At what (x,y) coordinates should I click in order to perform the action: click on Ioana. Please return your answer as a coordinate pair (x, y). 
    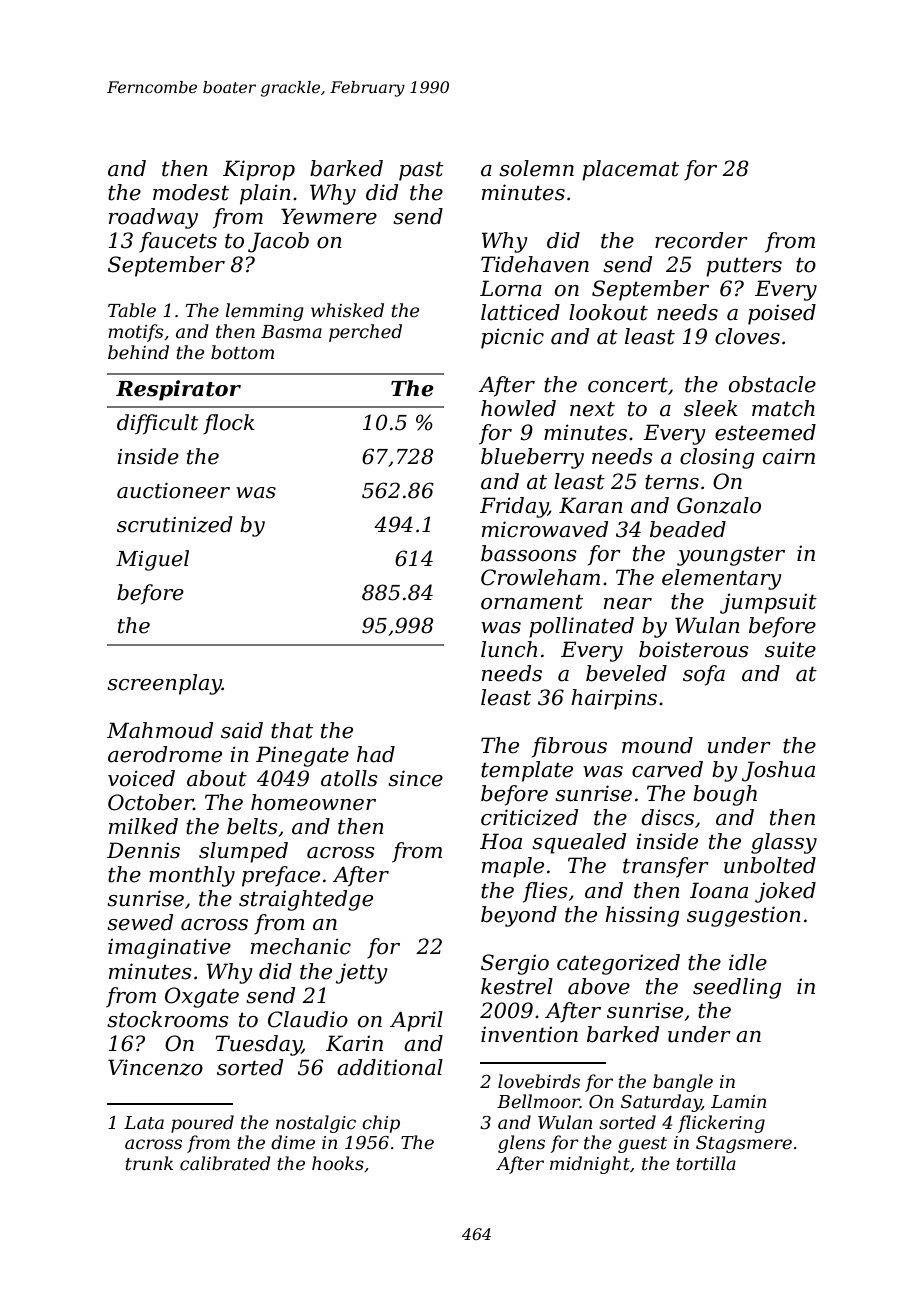
    Looking at the image, I should click on (719, 890).
